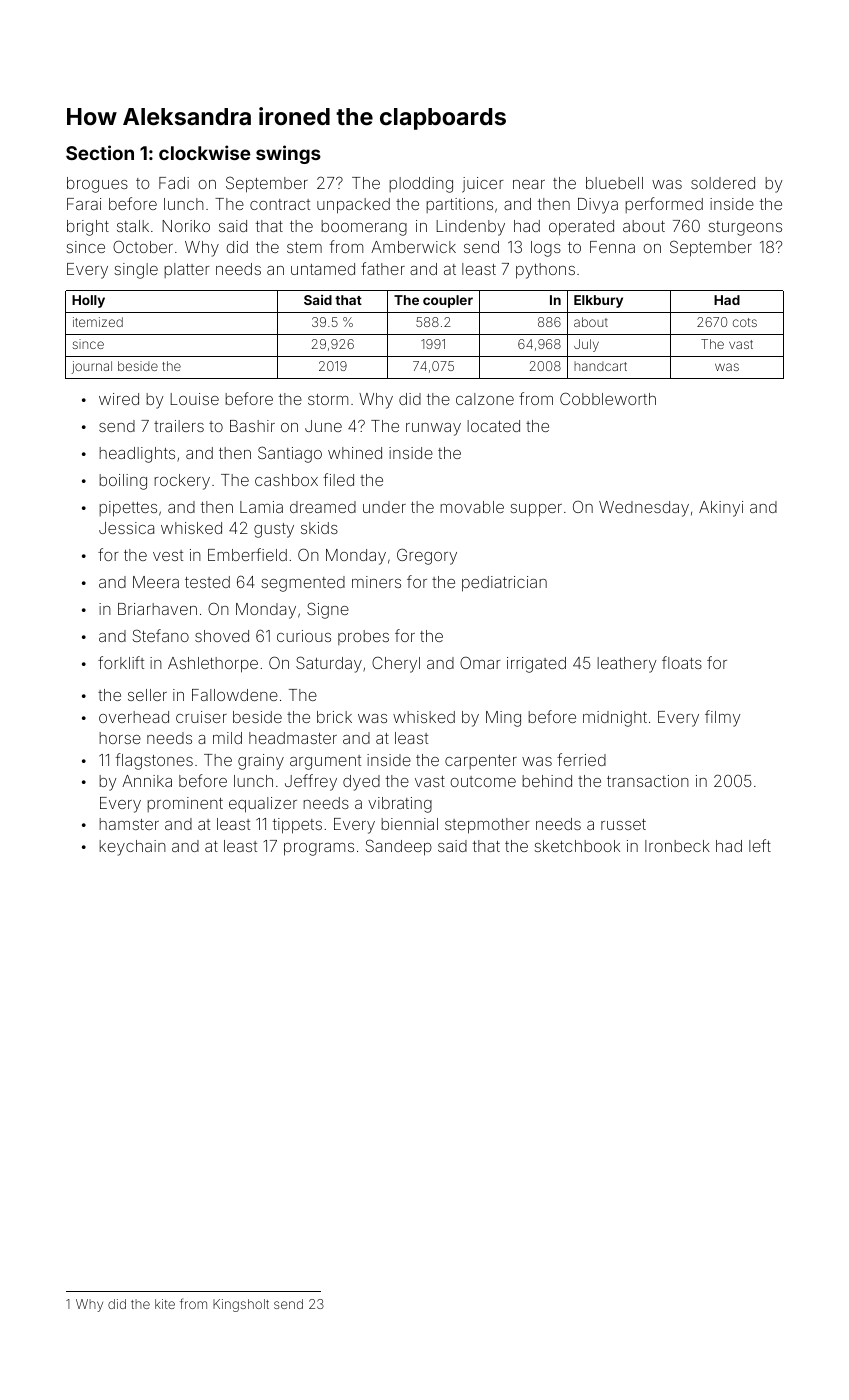 The image size is (849, 1400). What do you see at coordinates (161, 635) in the screenshot?
I see `Stefano` at bounding box center [161, 635].
